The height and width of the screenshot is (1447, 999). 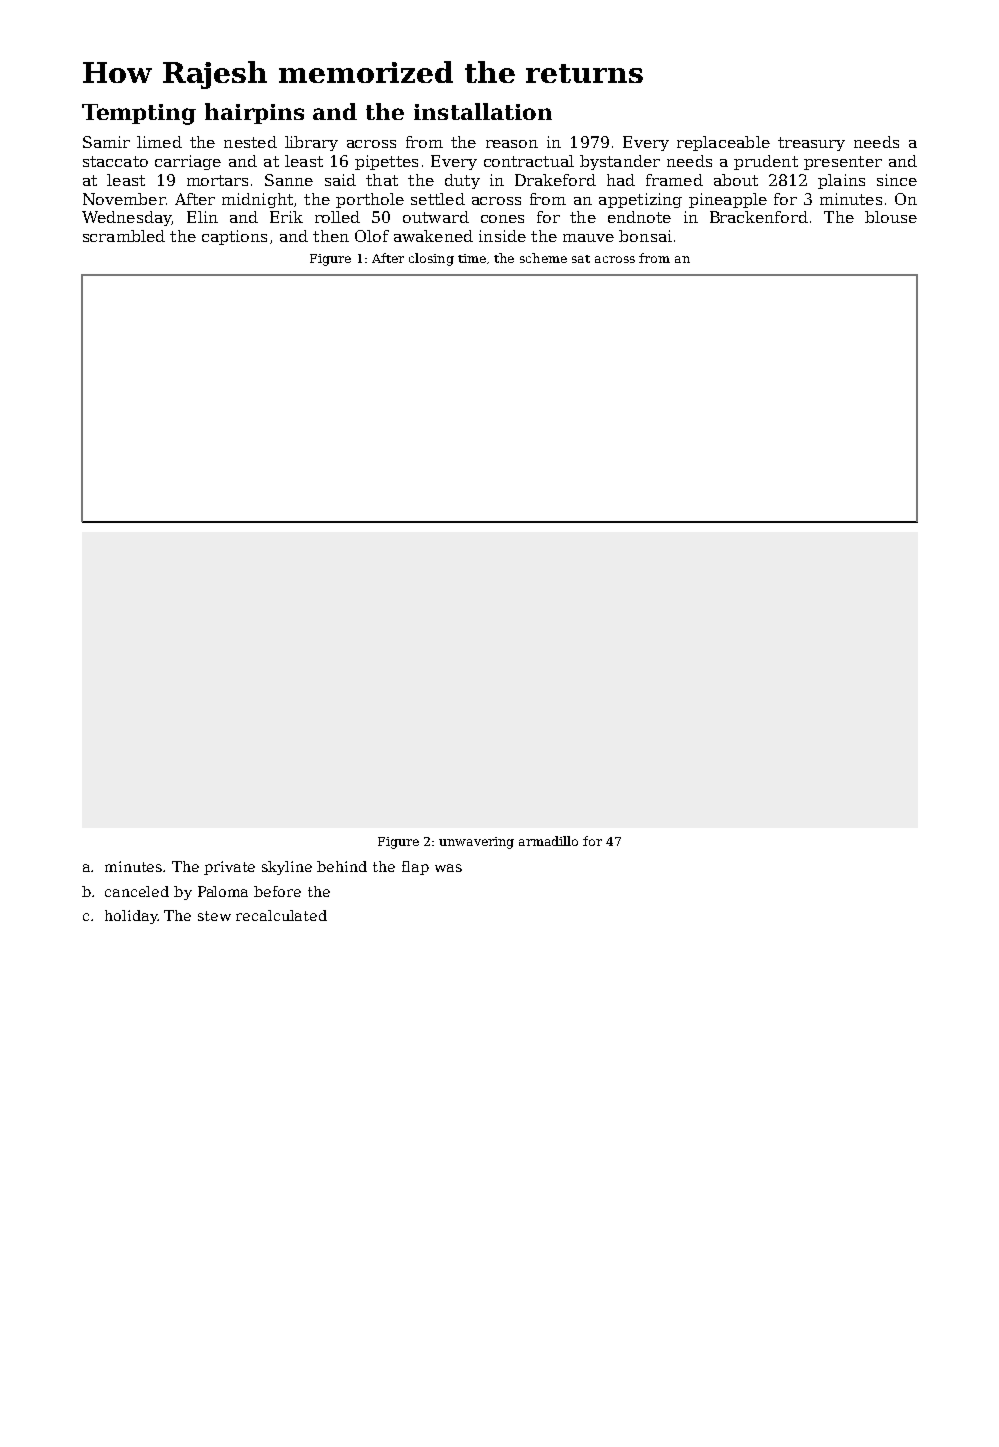 What do you see at coordinates (891, 217) in the screenshot?
I see `blouse` at bounding box center [891, 217].
